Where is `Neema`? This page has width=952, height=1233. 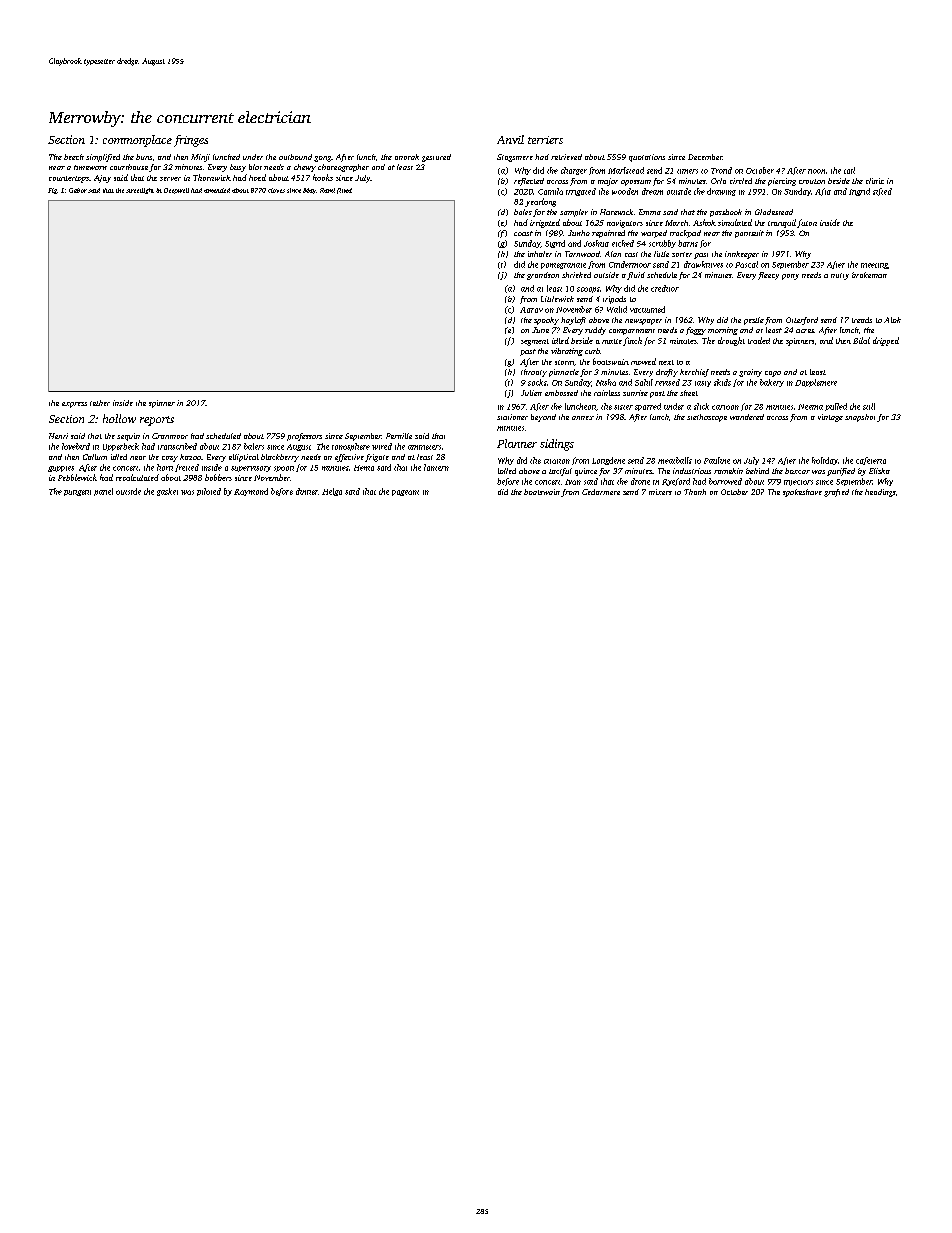
Neema is located at coordinates (810, 407).
